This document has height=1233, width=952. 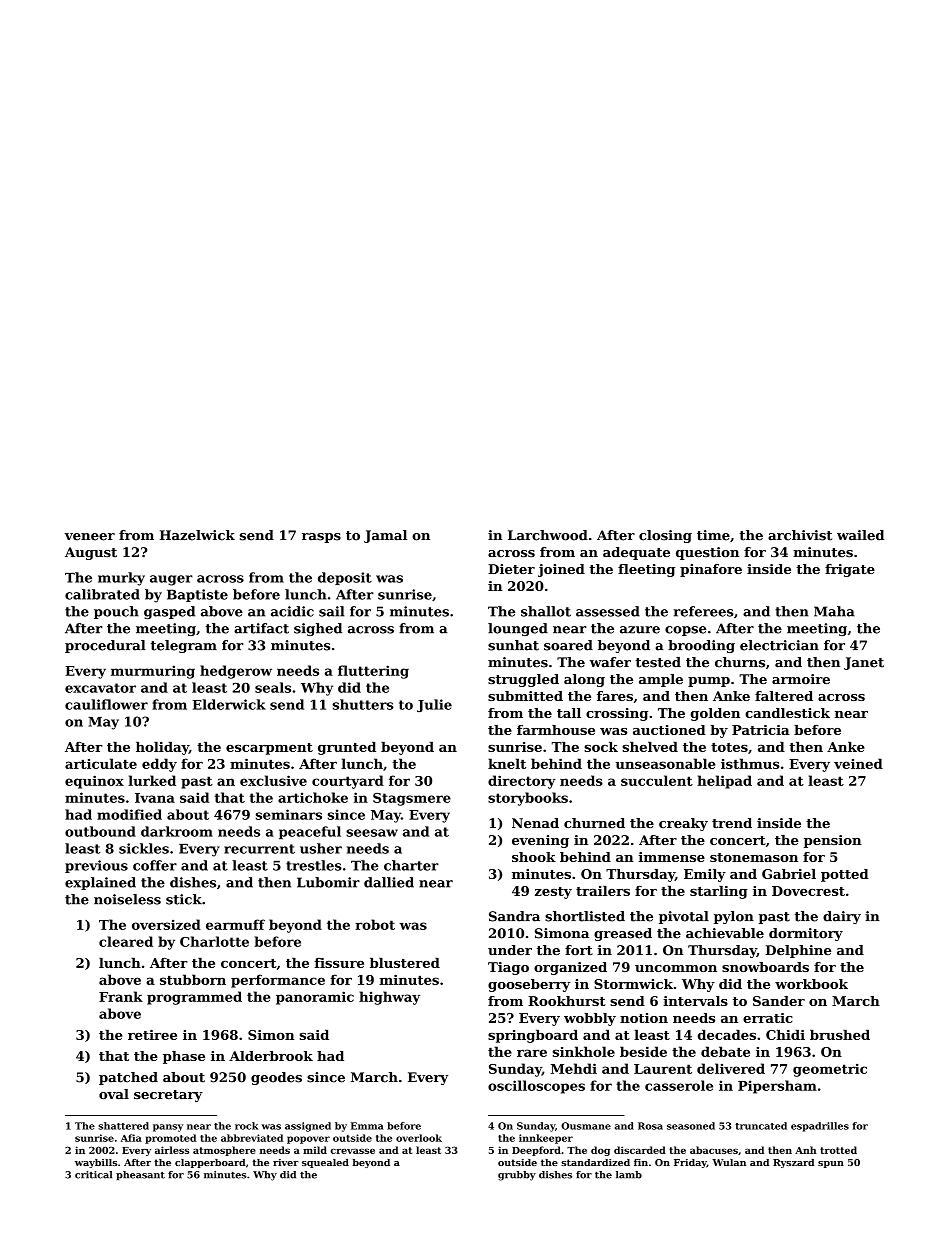 What do you see at coordinates (385, 536) in the document?
I see `Jamal` at bounding box center [385, 536].
